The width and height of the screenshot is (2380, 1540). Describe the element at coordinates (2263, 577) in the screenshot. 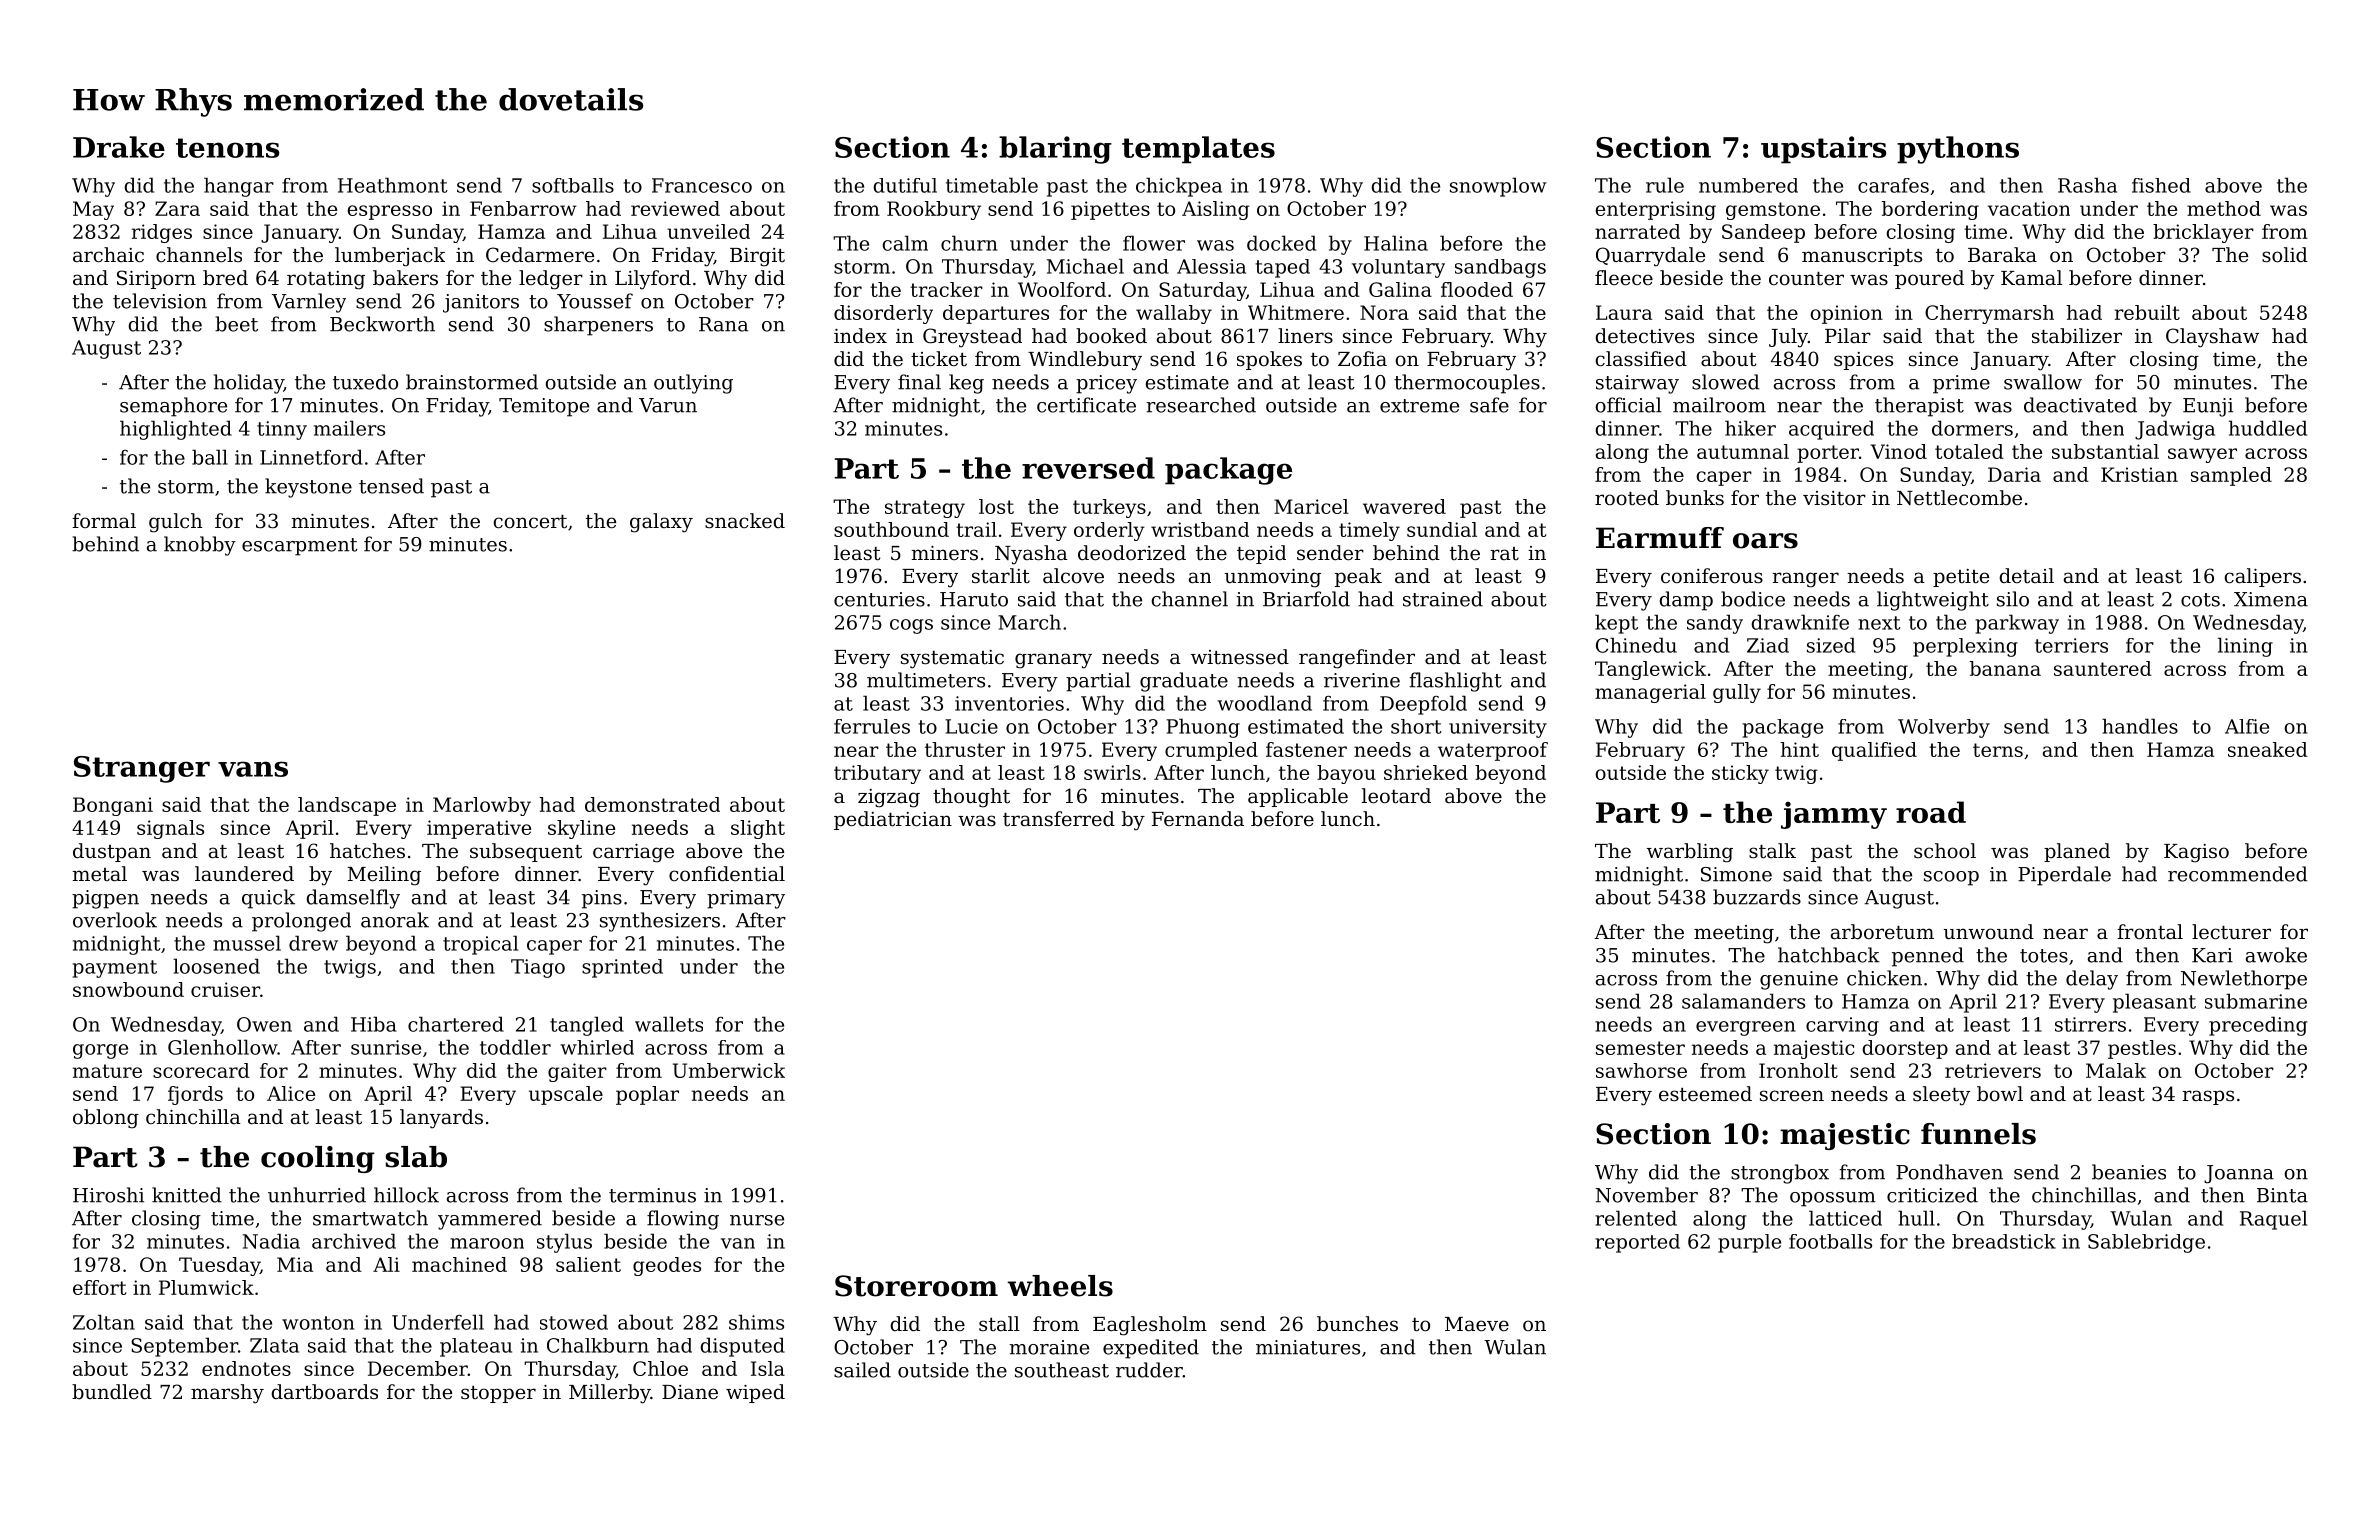

I see `calipers` at that location.
